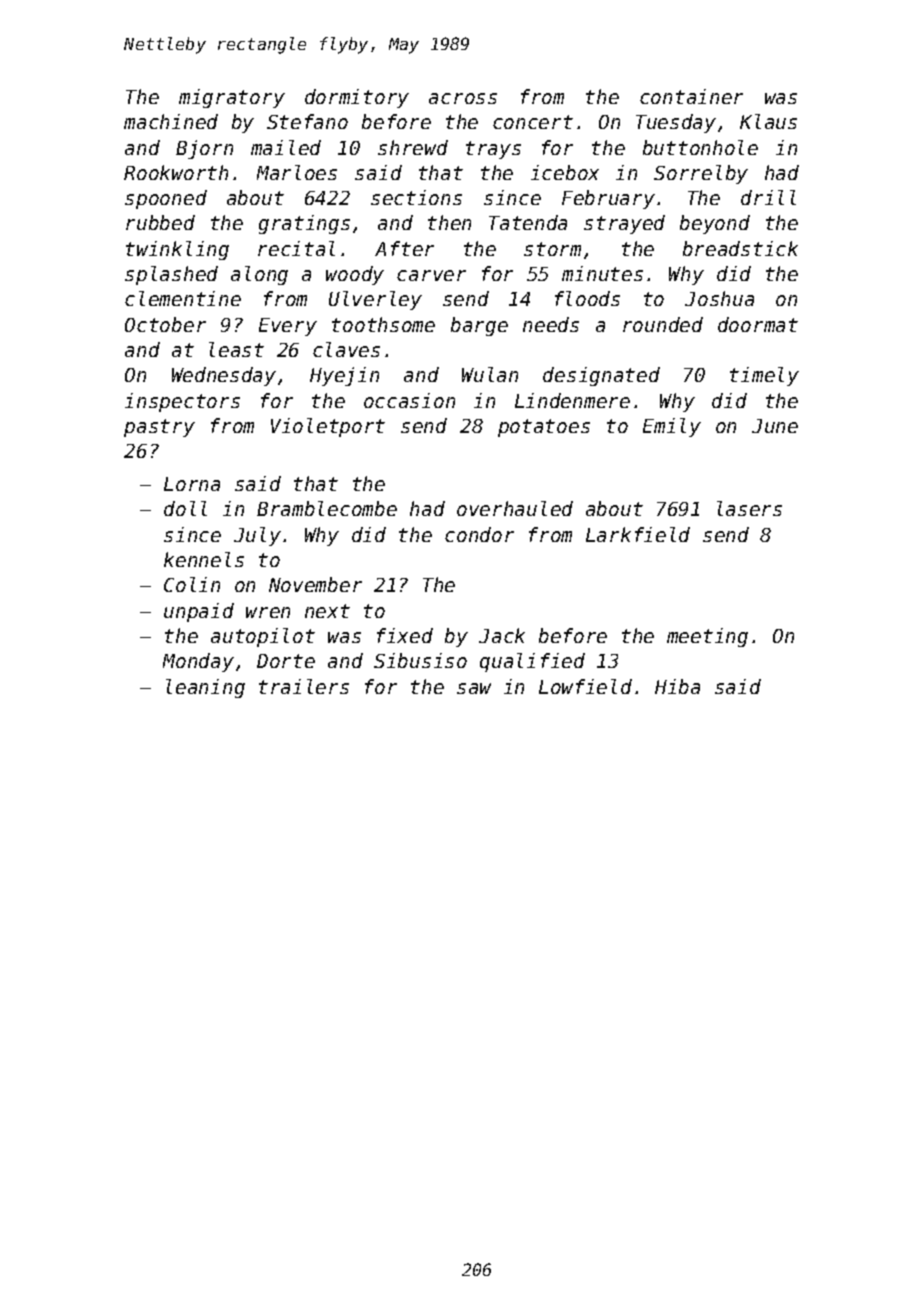 The image size is (924, 1314). What do you see at coordinates (420, 660) in the image?
I see `Sibusiso` at bounding box center [420, 660].
